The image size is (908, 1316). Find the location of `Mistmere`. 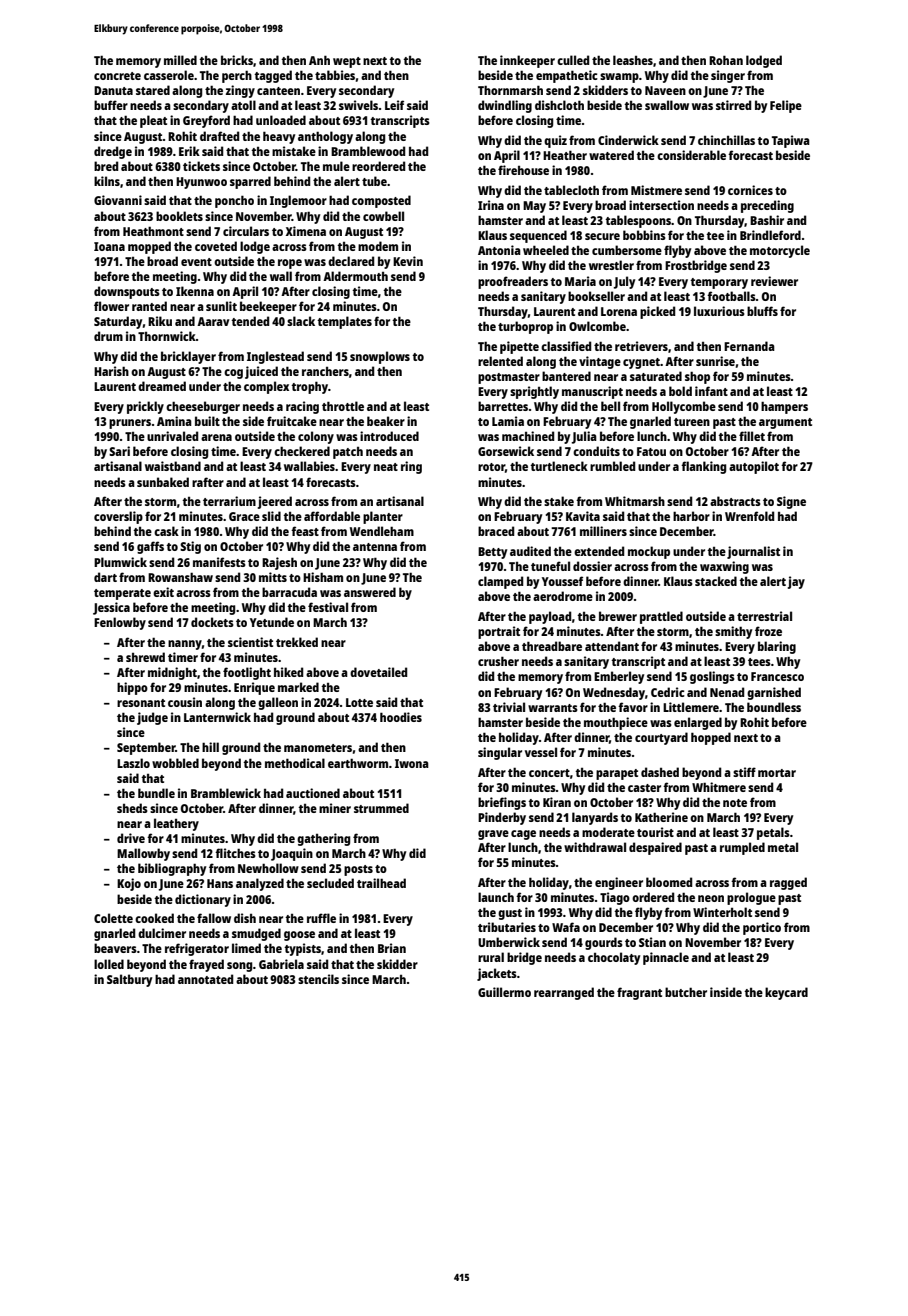

Mistmere is located at coordinates (656, 190).
